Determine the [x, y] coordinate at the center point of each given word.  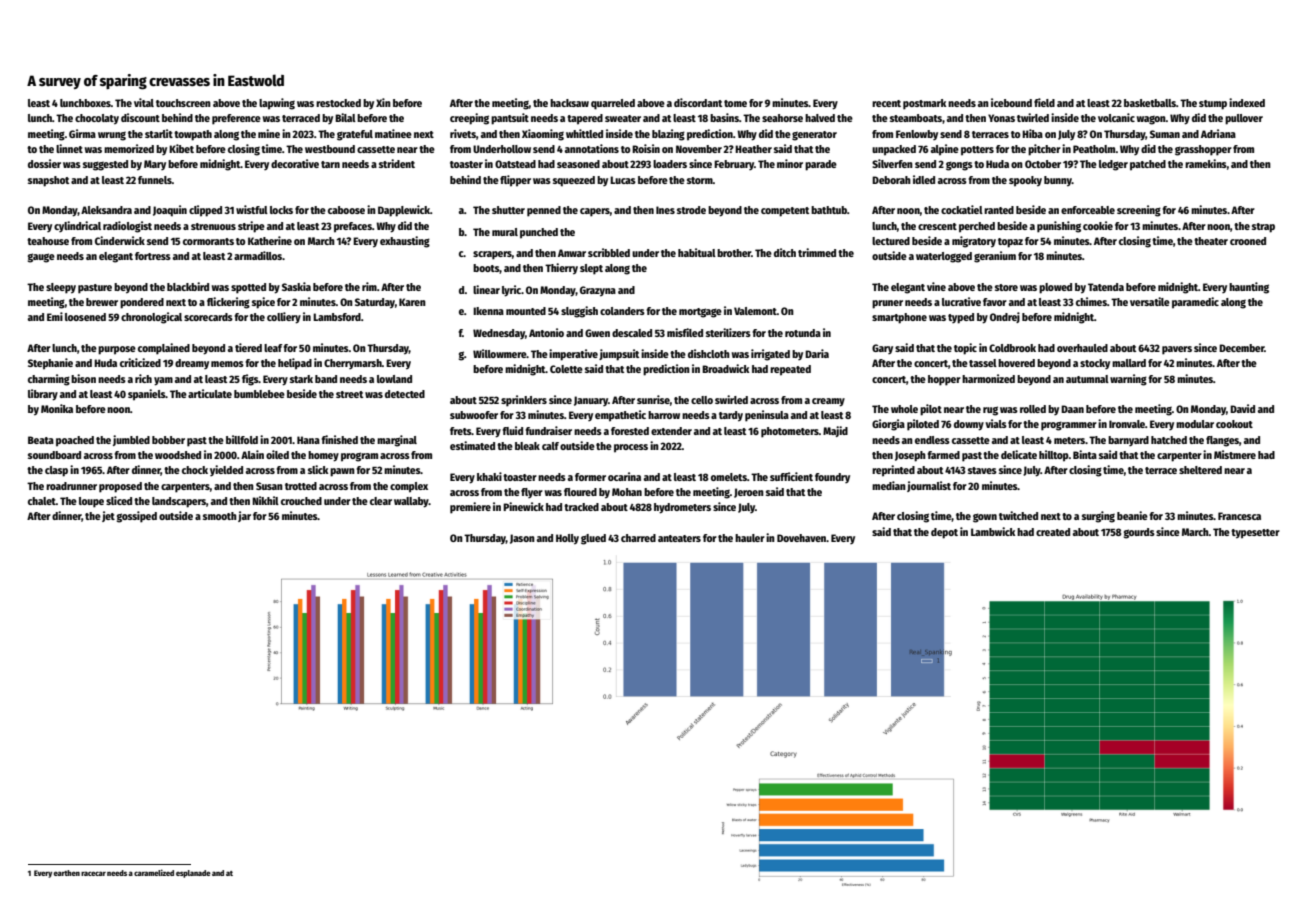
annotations [592, 148]
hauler [750, 538]
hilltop [1054, 456]
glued [593, 539]
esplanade [193, 874]
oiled [277, 454]
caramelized [154, 872]
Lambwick [993, 531]
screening [1139, 211]
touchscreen [183, 103]
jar [244, 516]
